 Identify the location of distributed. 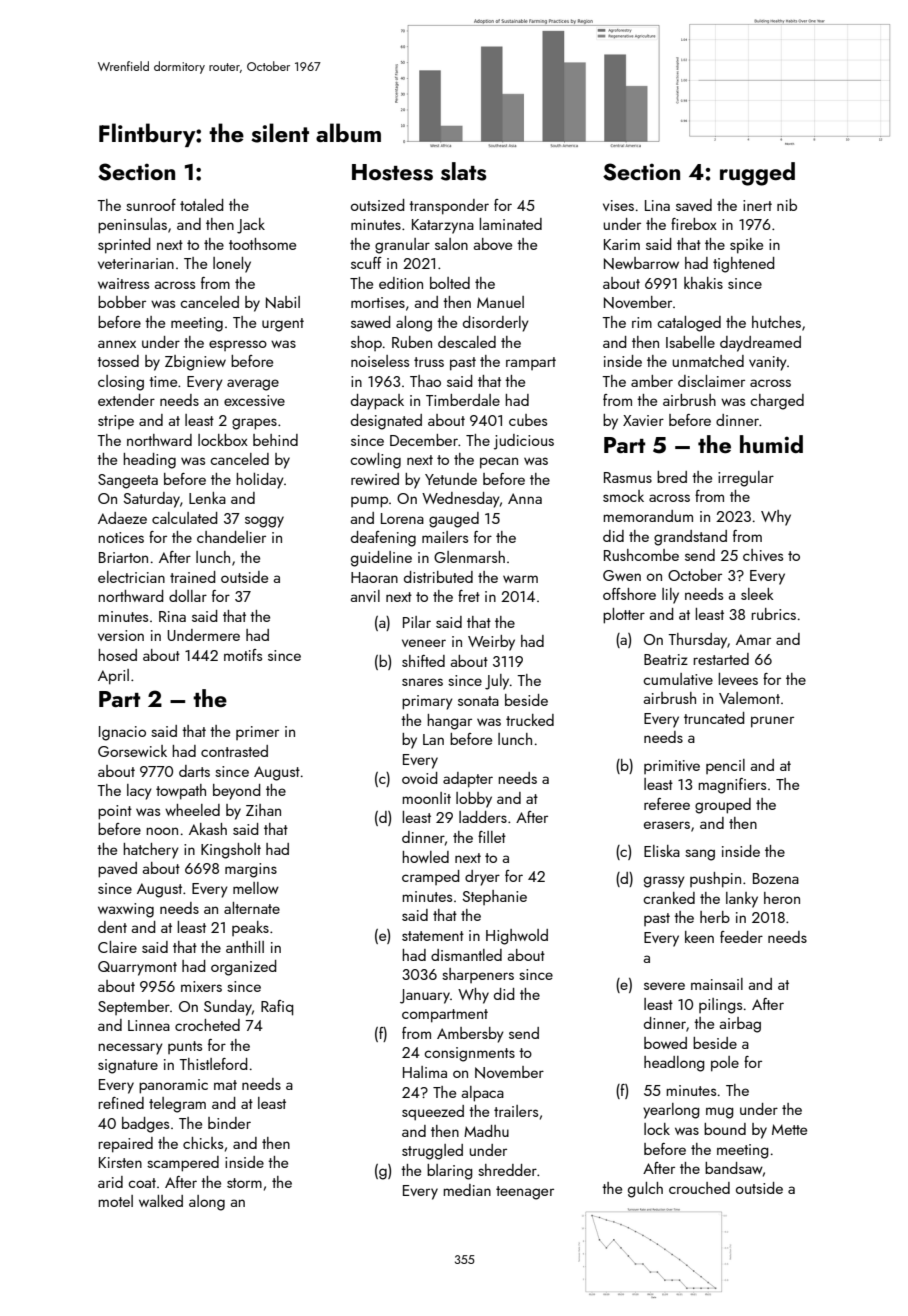
(438, 577).
